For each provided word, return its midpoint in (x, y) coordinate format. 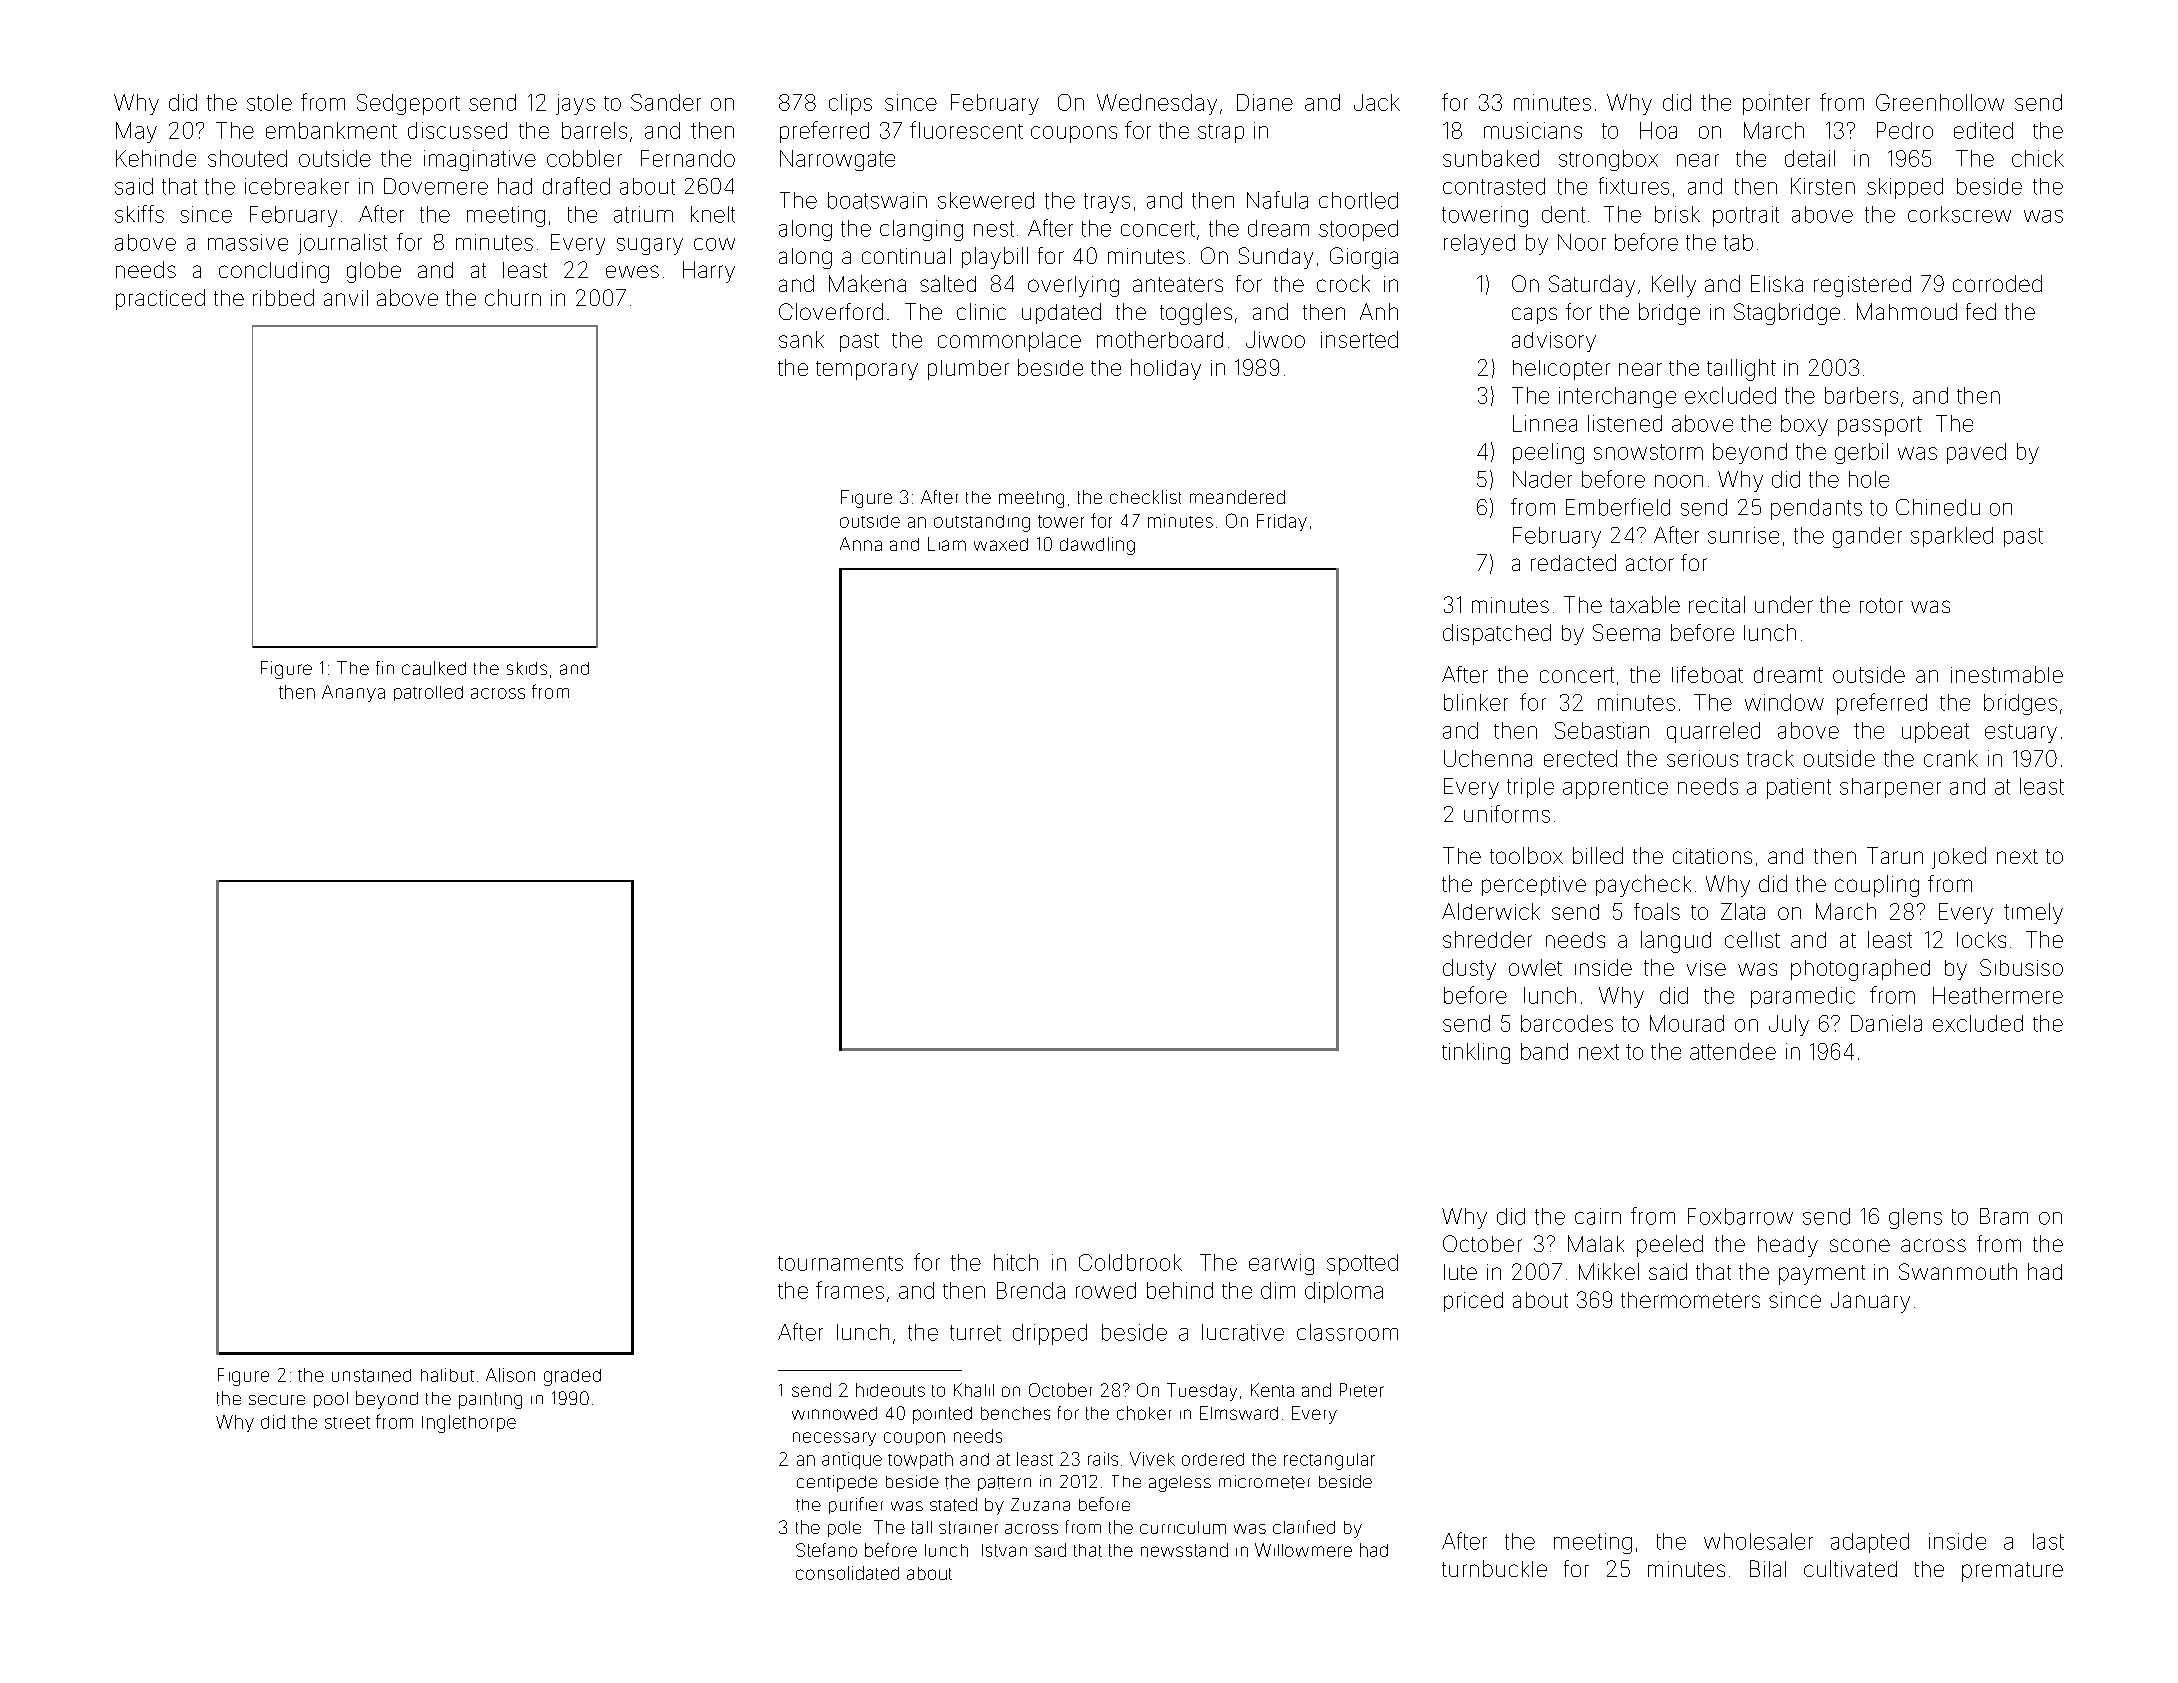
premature (2012, 1572)
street (347, 1422)
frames (850, 1290)
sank (801, 339)
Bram (2004, 1216)
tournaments (840, 1263)
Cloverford (831, 311)
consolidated (847, 1573)
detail (1810, 158)
